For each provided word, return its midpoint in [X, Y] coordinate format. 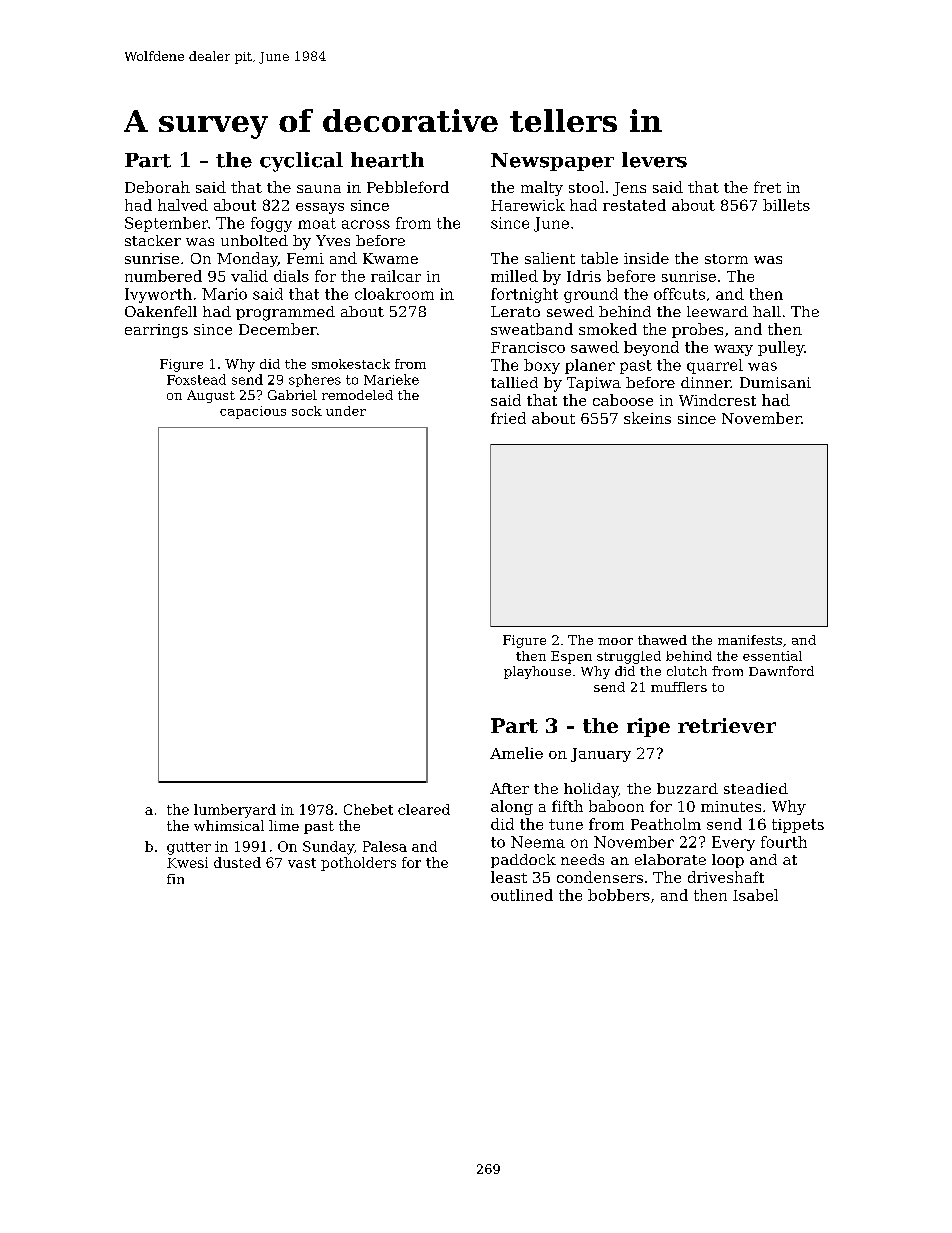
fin [175, 879]
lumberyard [235, 811]
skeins [647, 418]
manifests [750, 640]
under [346, 411]
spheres [315, 380]
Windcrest [717, 400]
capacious [253, 412]
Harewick [528, 205]
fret [767, 187]
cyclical [301, 162]
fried [508, 418]
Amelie [516, 753]
